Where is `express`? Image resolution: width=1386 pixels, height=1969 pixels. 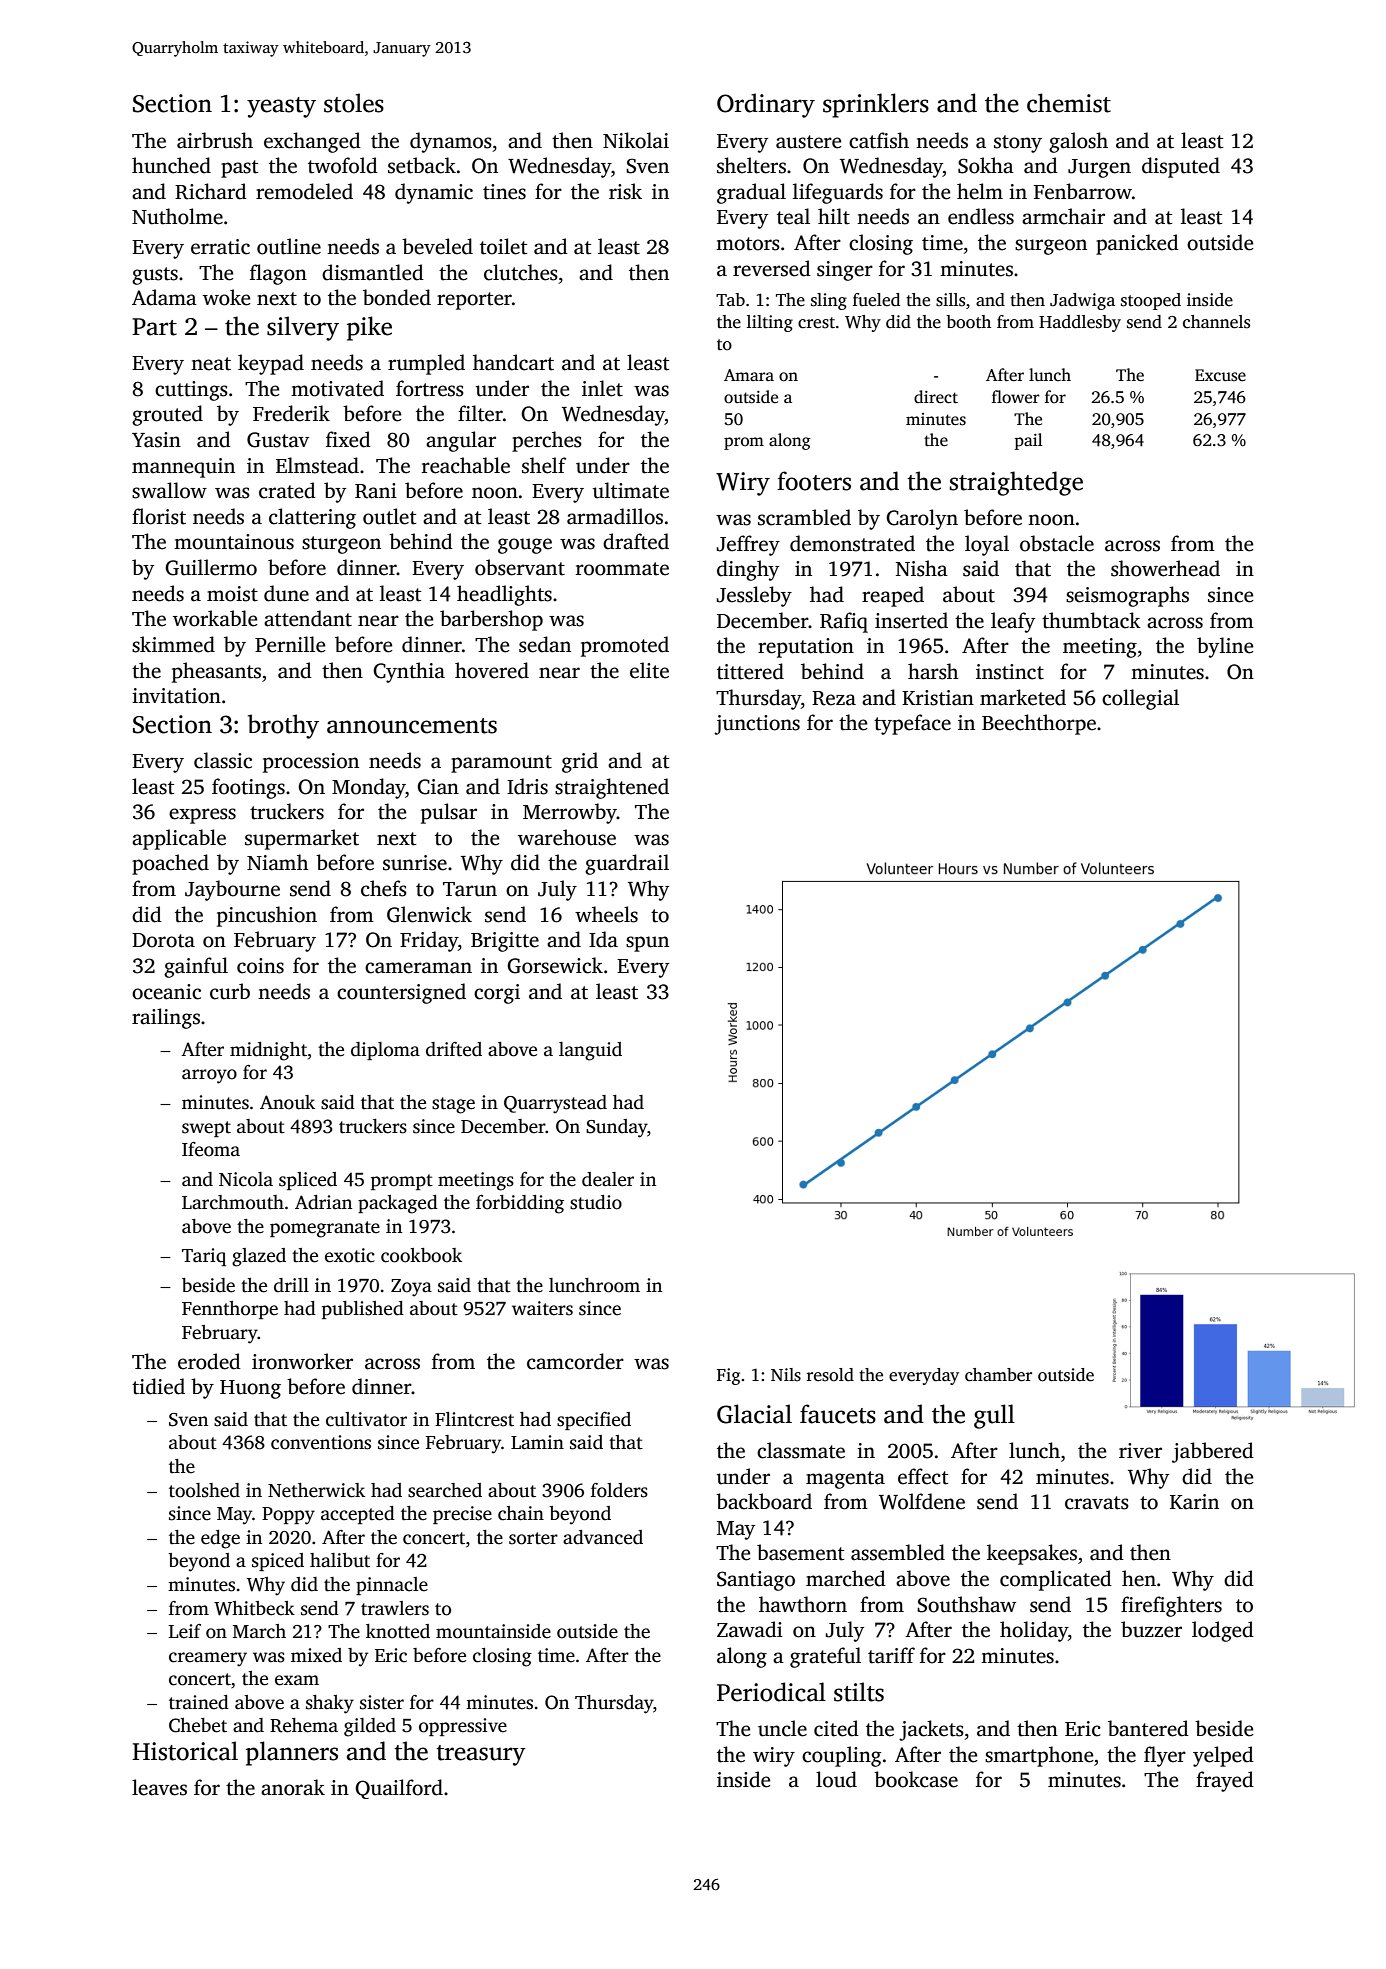
express is located at coordinates (202, 816).
